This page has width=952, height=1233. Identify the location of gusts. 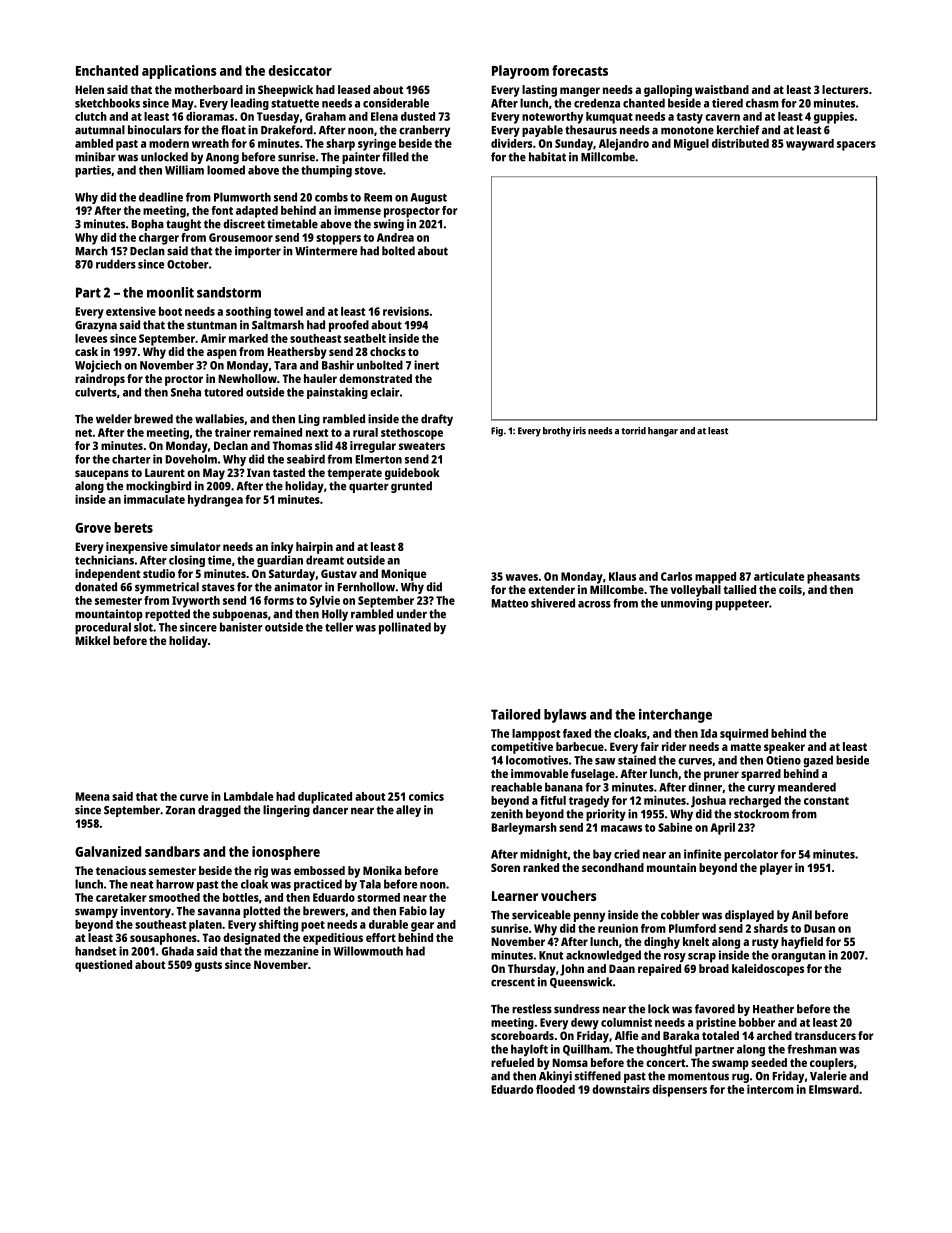
(208, 966).
